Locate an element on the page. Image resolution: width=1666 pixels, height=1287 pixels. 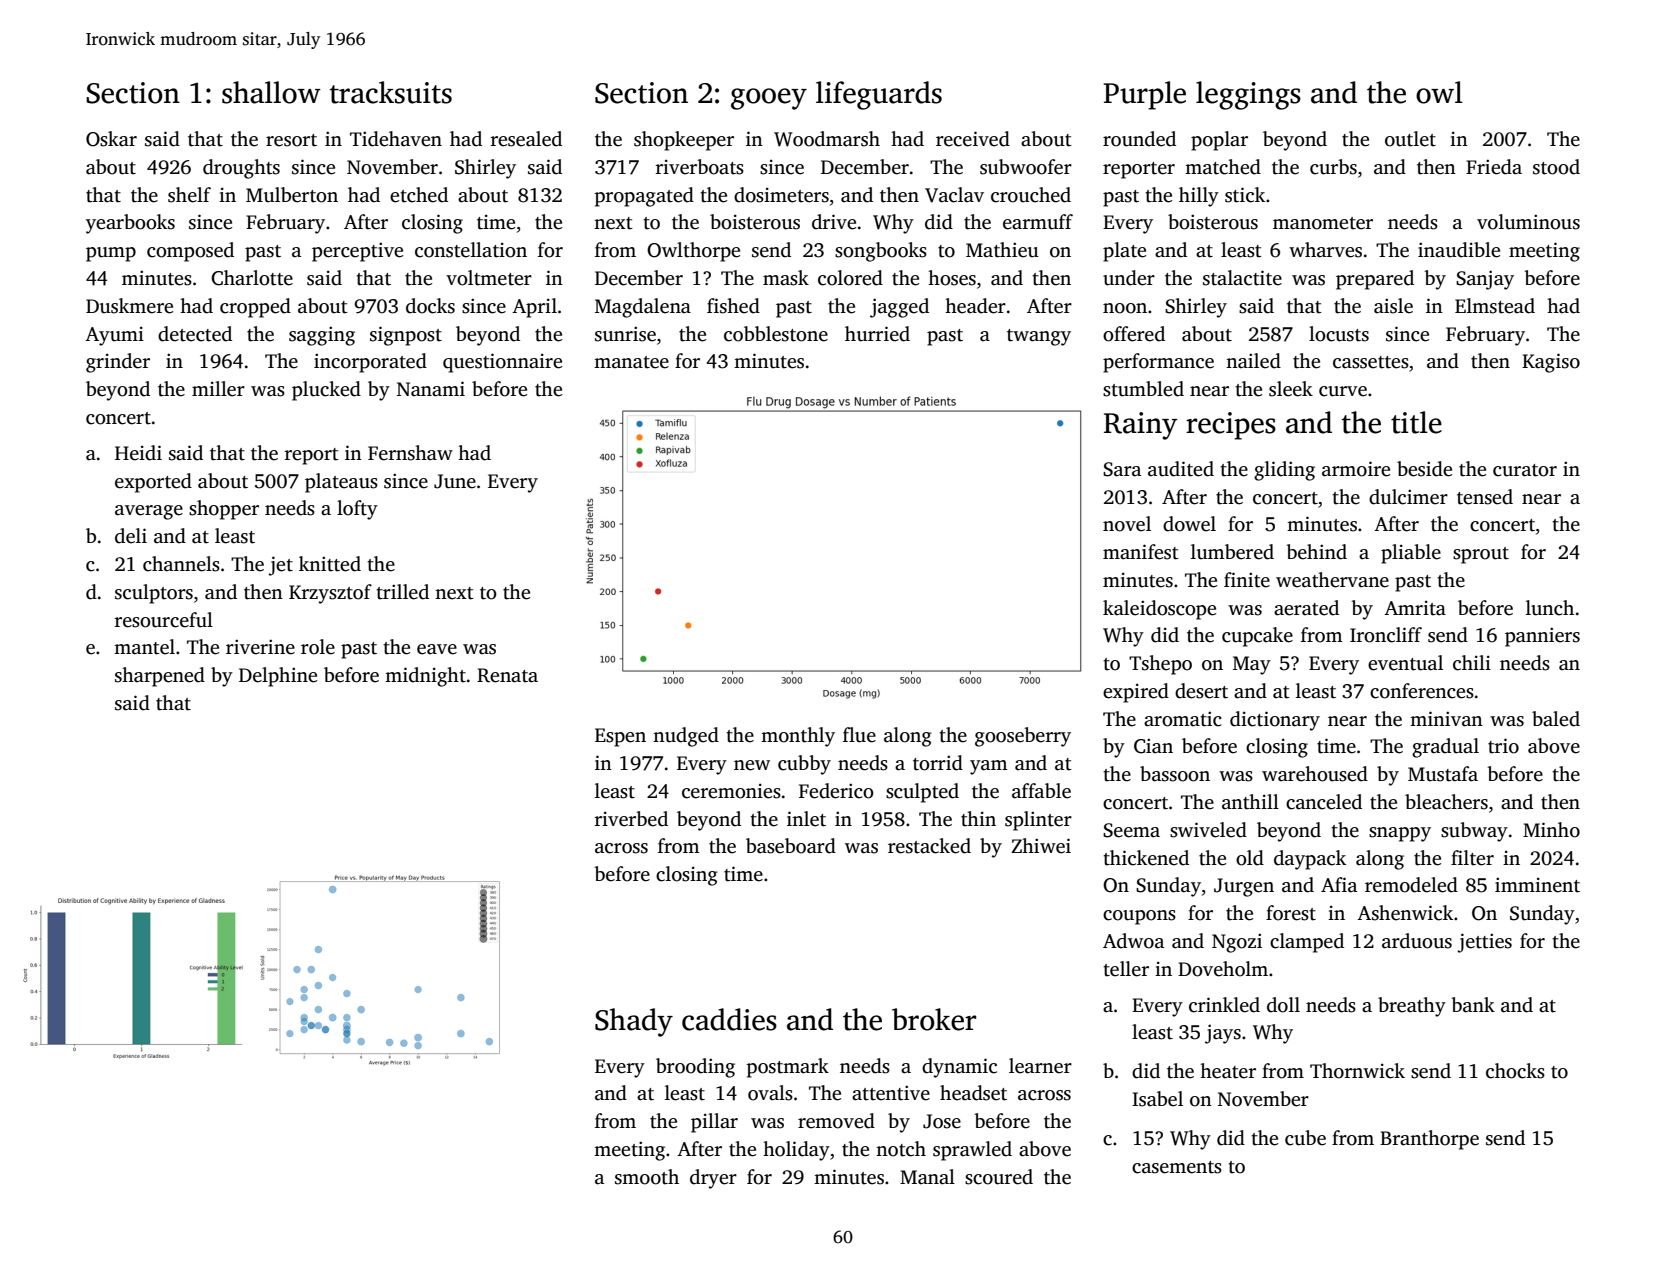
coupons is located at coordinates (1139, 917).
